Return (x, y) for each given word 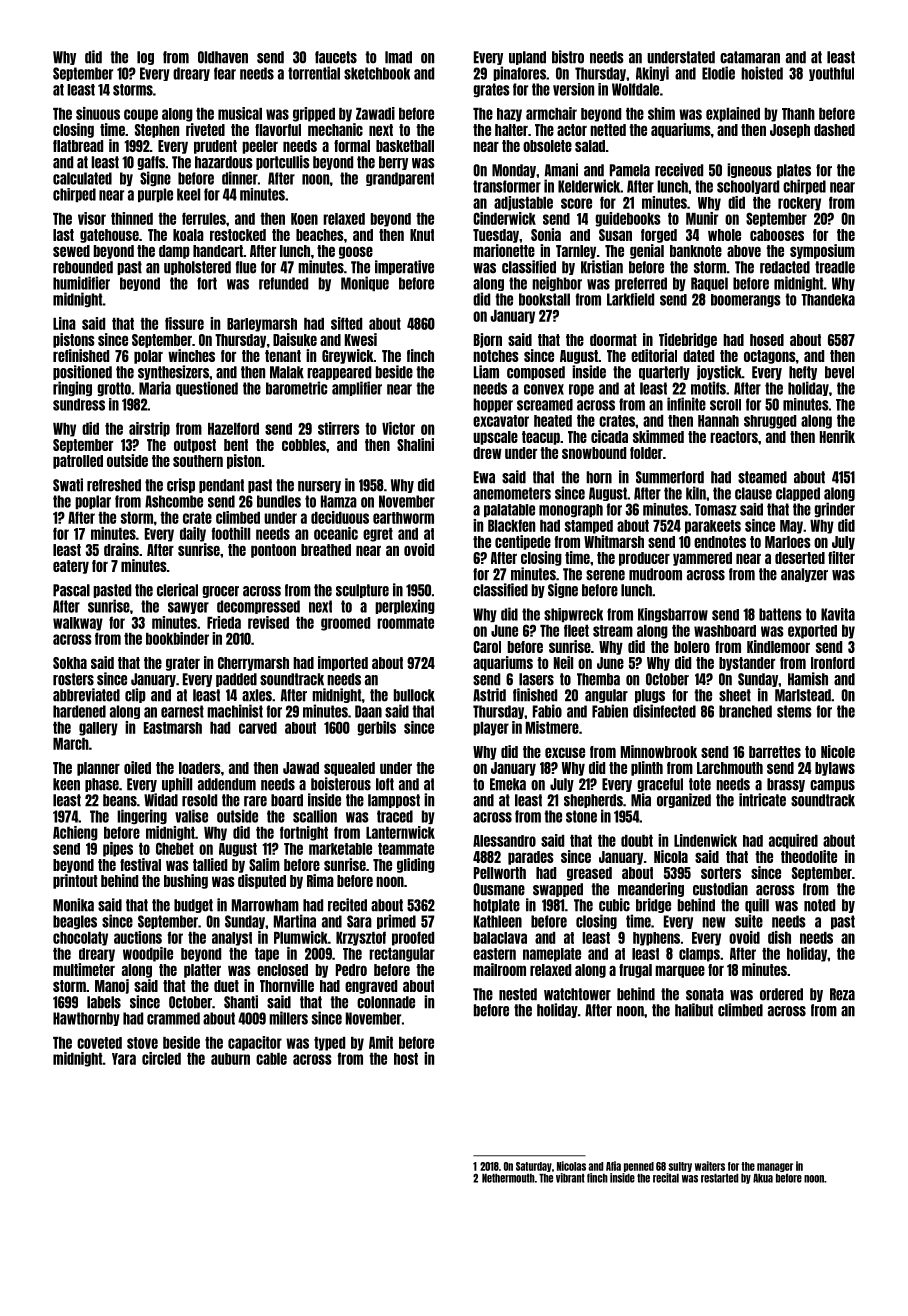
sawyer (188, 608)
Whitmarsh (614, 541)
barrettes (775, 752)
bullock (414, 695)
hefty (803, 373)
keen (66, 784)
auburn (230, 1059)
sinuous (98, 113)
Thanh (798, 114)
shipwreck (573, 615)
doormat (613, 340)
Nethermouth (508, 1178)
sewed (71, 251)
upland (527, 58)
